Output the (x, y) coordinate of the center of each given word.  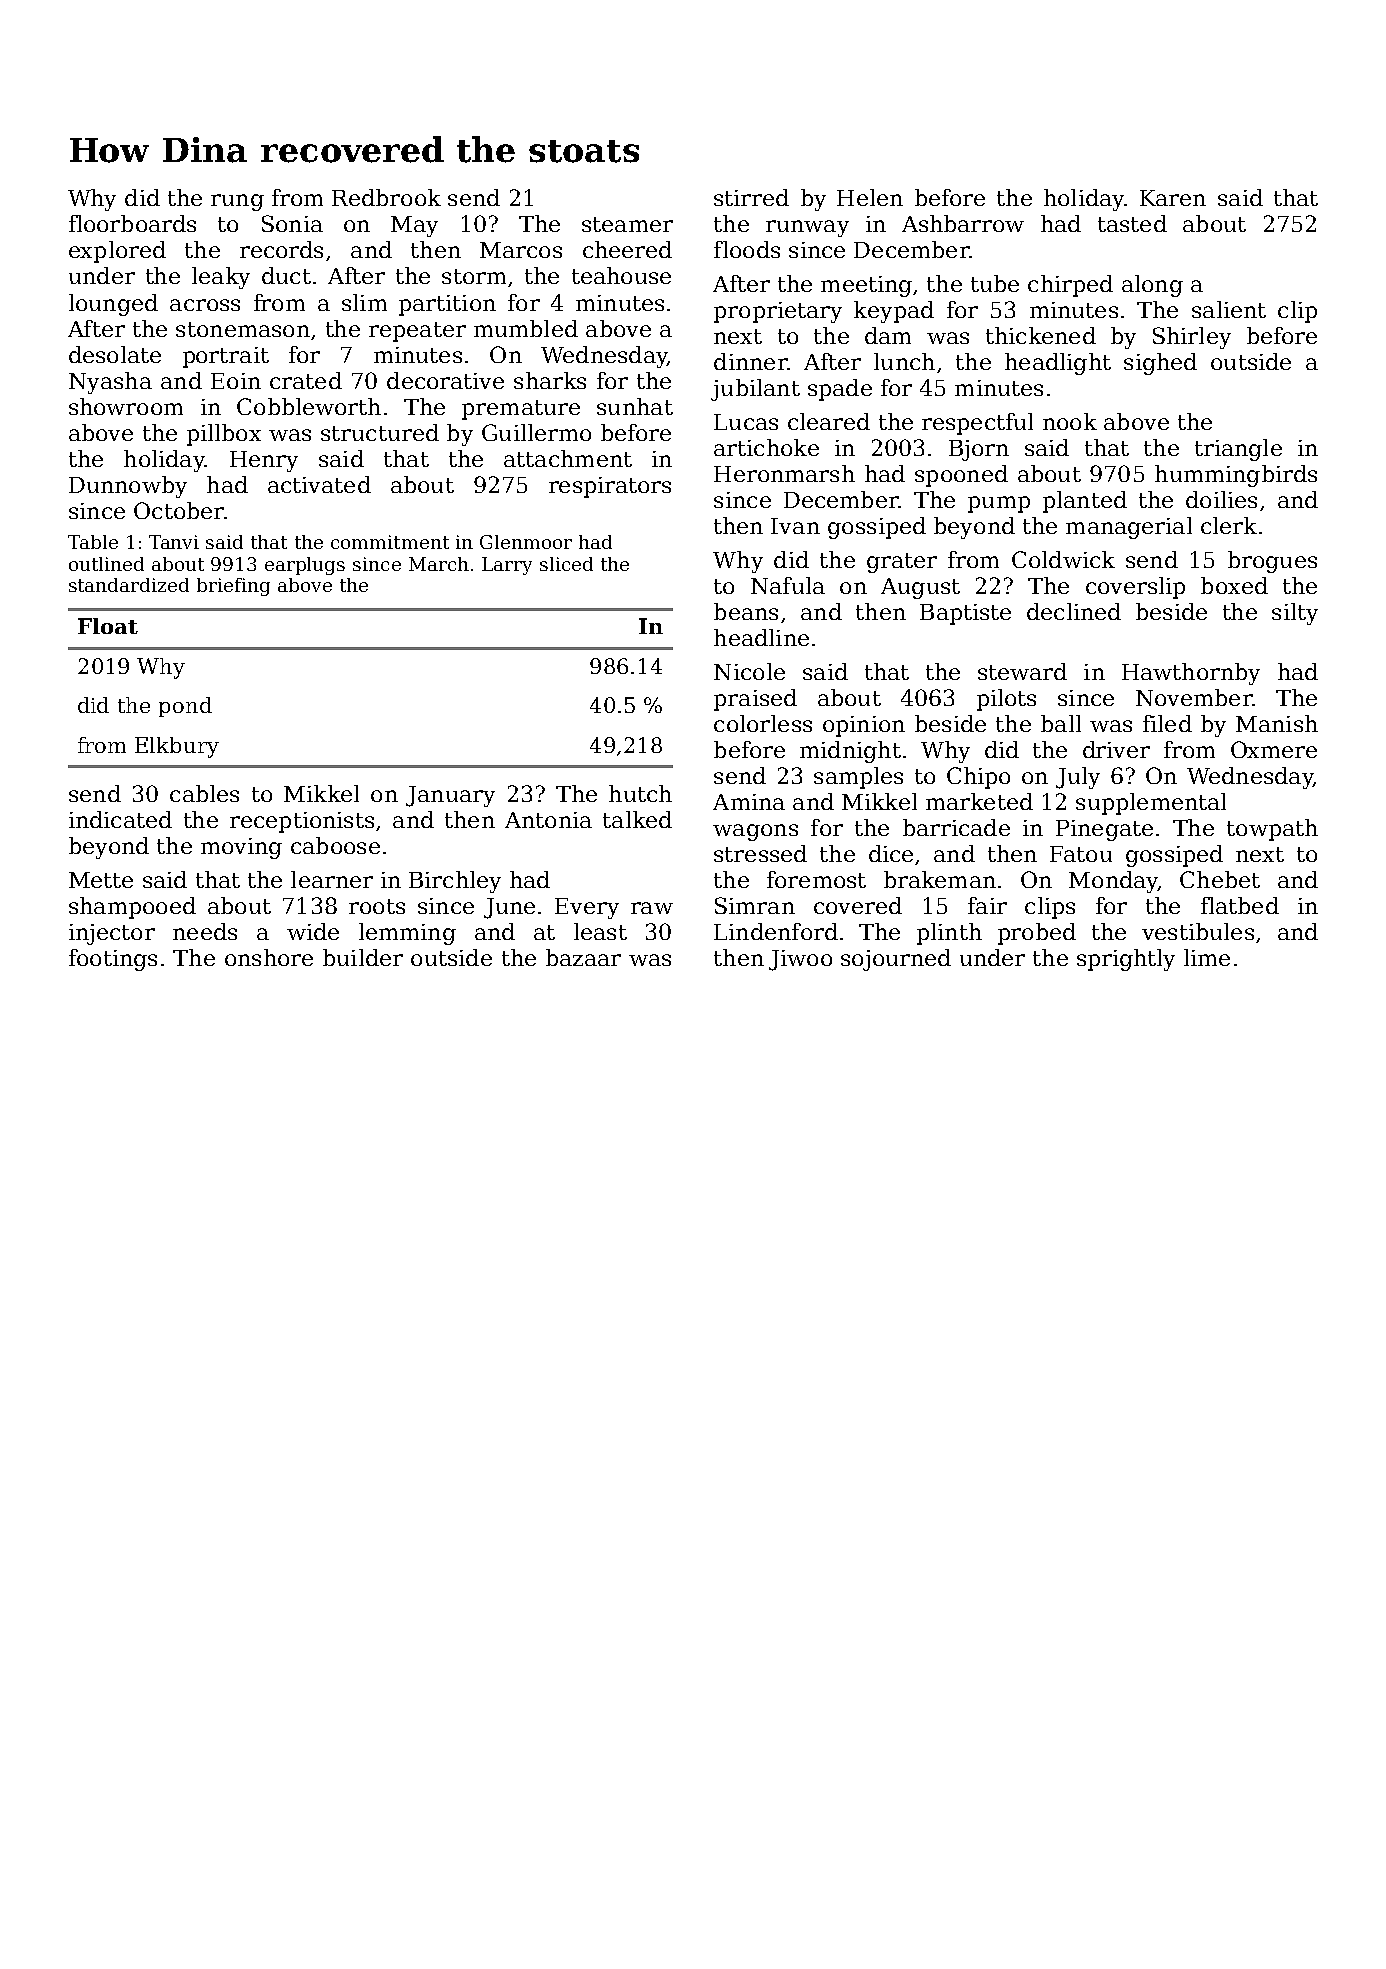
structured (380, 432)
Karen (1173, 198)
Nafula (788, 585)
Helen (870, 197)
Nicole (749, 671)
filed (1167, 723)
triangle (1238, 450)
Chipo (978, 778)
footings (113, 960)
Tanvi (174, 542)
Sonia (292, 223)
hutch (640, 793)
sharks (550, 380)
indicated (120, 819)
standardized (129, 585)
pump (999, 504)
